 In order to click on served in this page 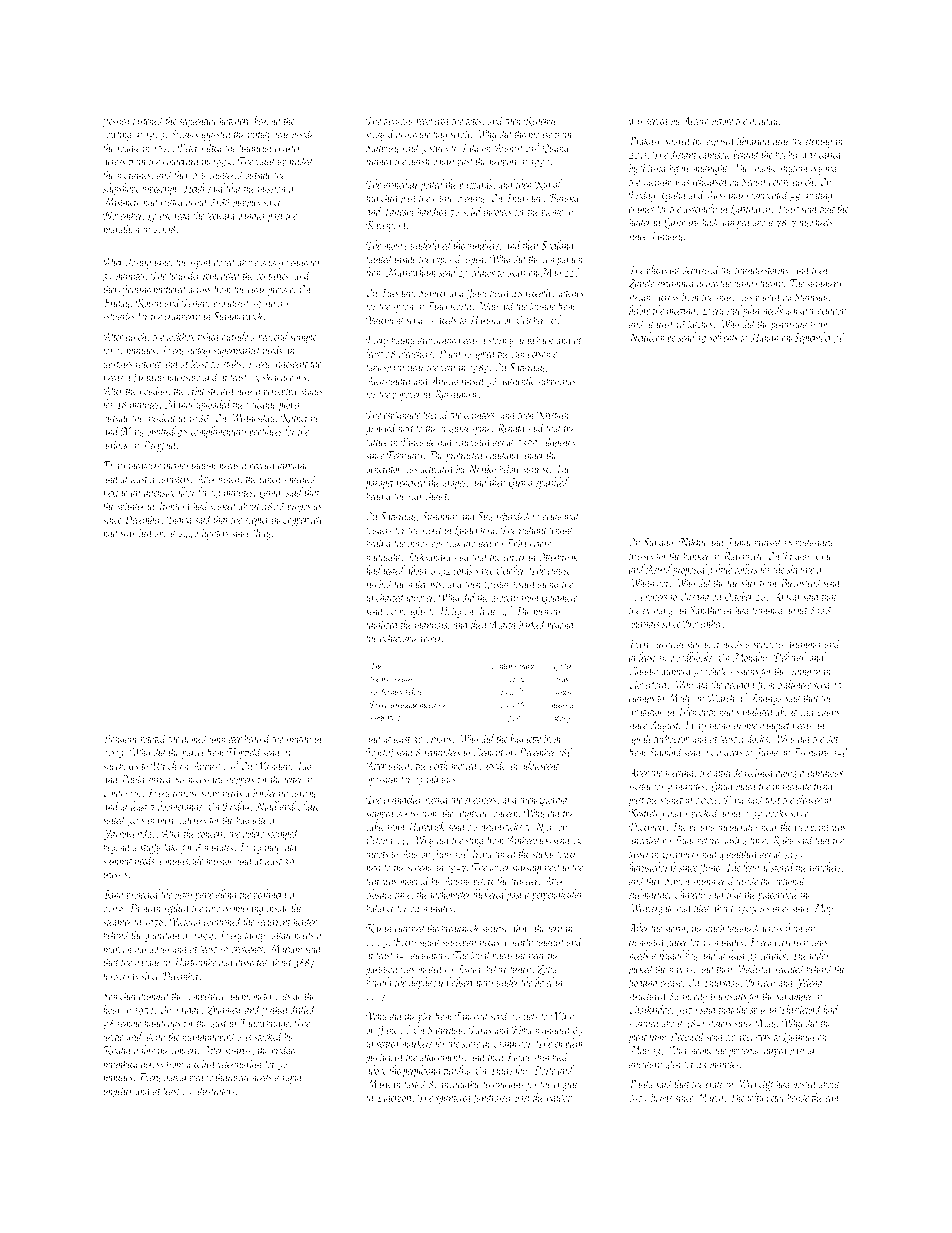, I will do `click(658, 120)`.
